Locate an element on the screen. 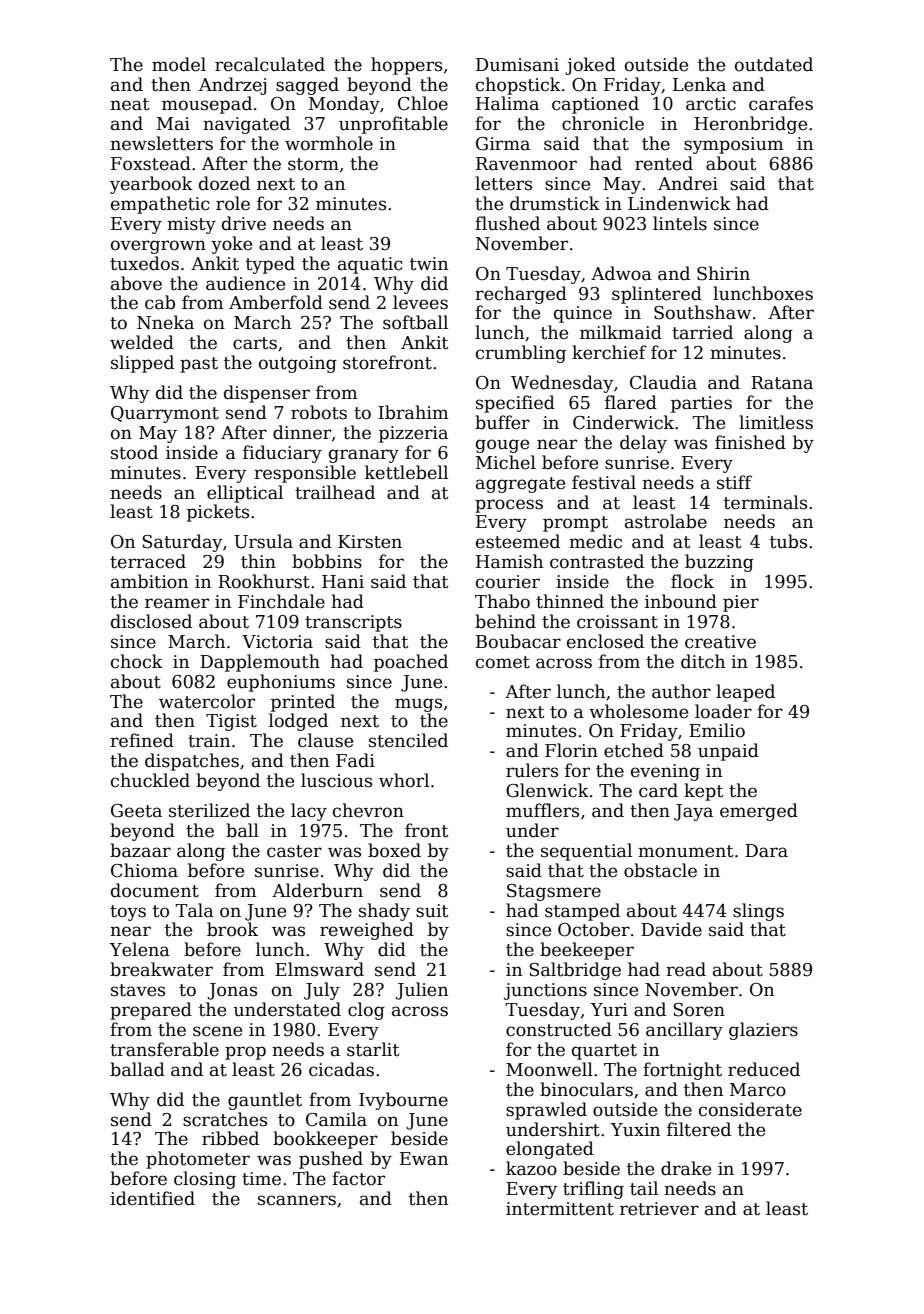 This screenshot has height=1314, width=924. ribbed is located at coordinates (230, 1138).
